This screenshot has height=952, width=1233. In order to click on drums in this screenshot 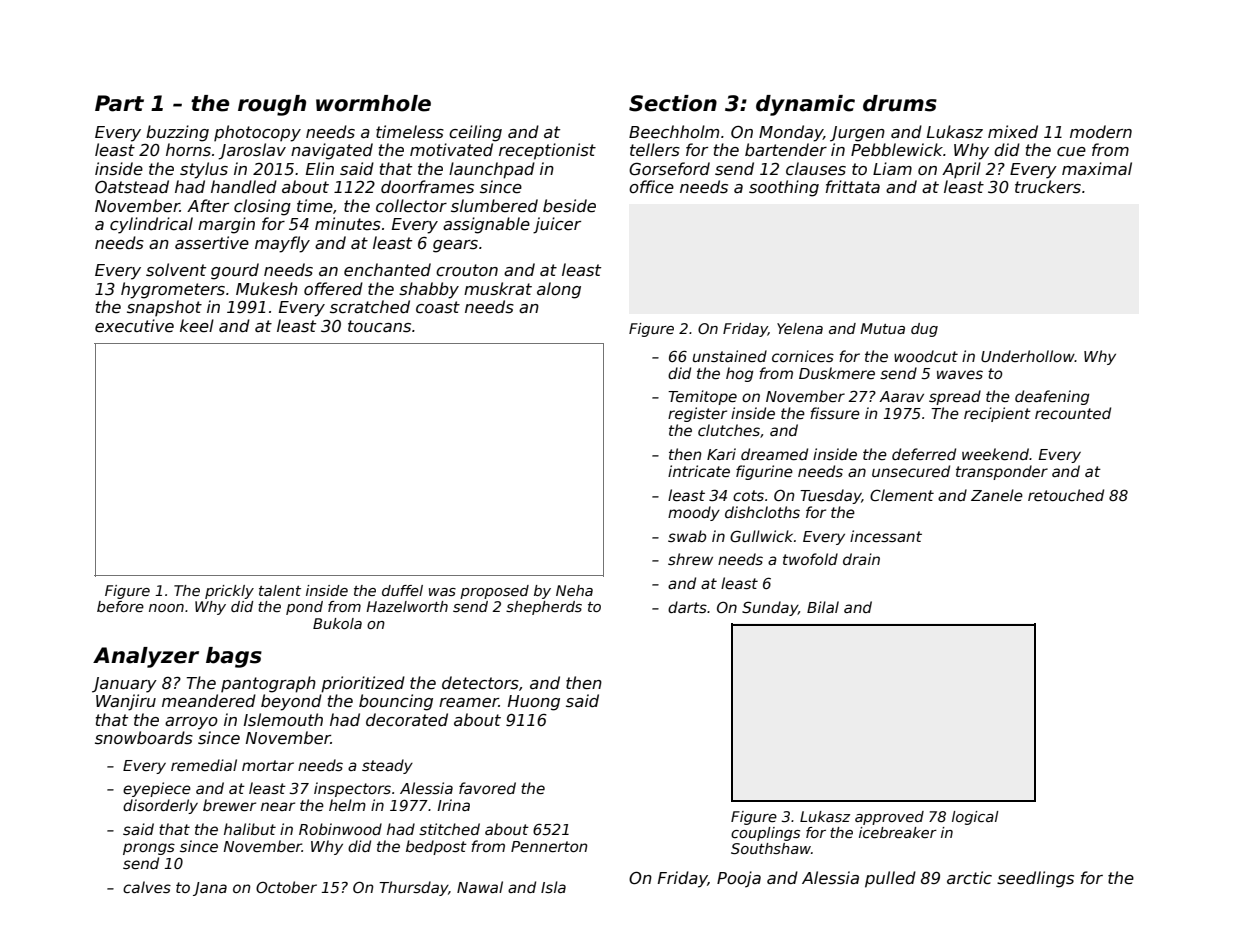, I will do `click(900, 103)`.
